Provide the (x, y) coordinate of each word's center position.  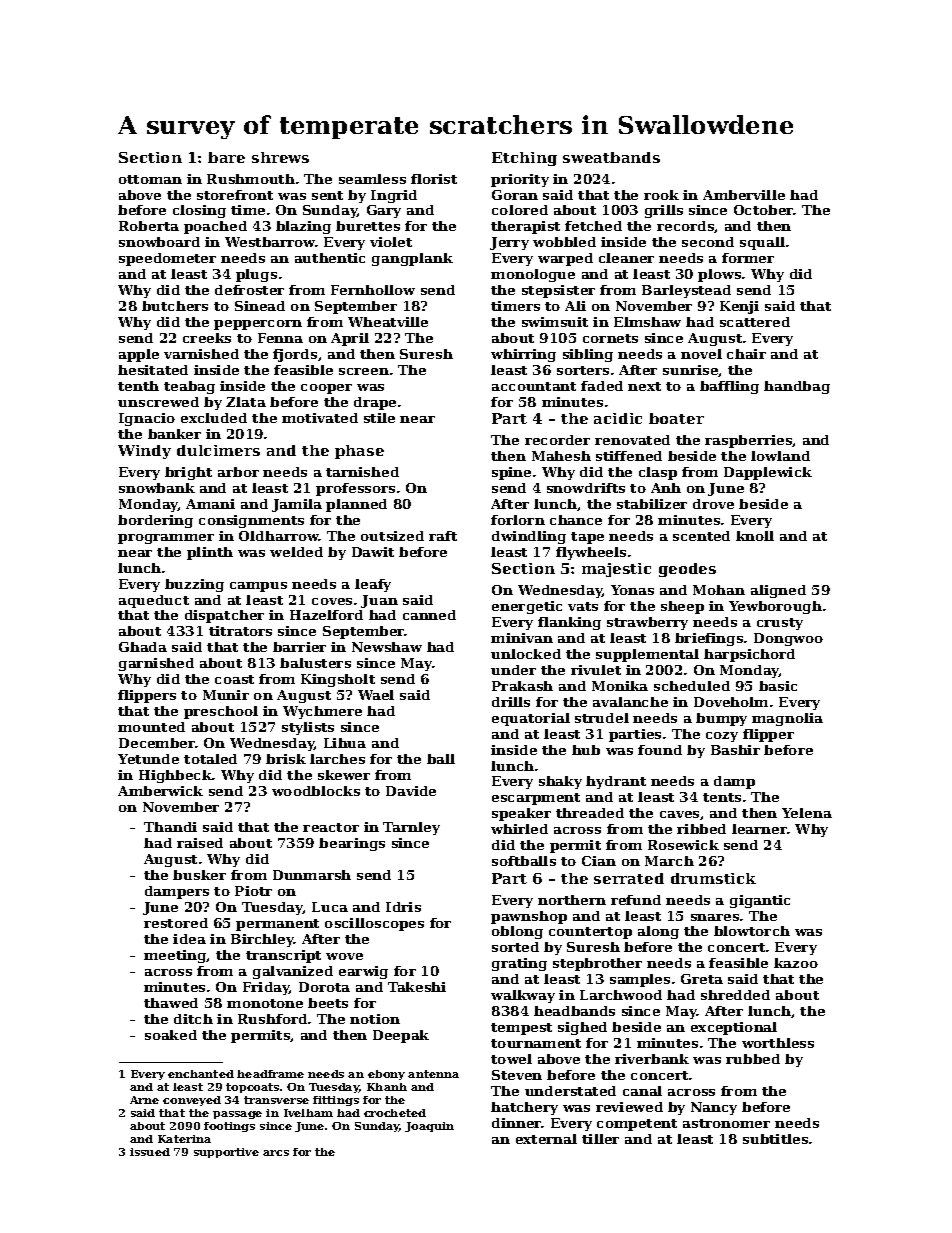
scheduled (692, 686)
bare (226, 157)
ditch (193, 1019)
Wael (376, 695)
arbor (238, 472)
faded (602, 386)
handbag (797, 387)
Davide (411, 791)
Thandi (170, 827)
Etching (524, 159)
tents (722, 797)
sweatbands (611, 157)
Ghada (143, 647)
